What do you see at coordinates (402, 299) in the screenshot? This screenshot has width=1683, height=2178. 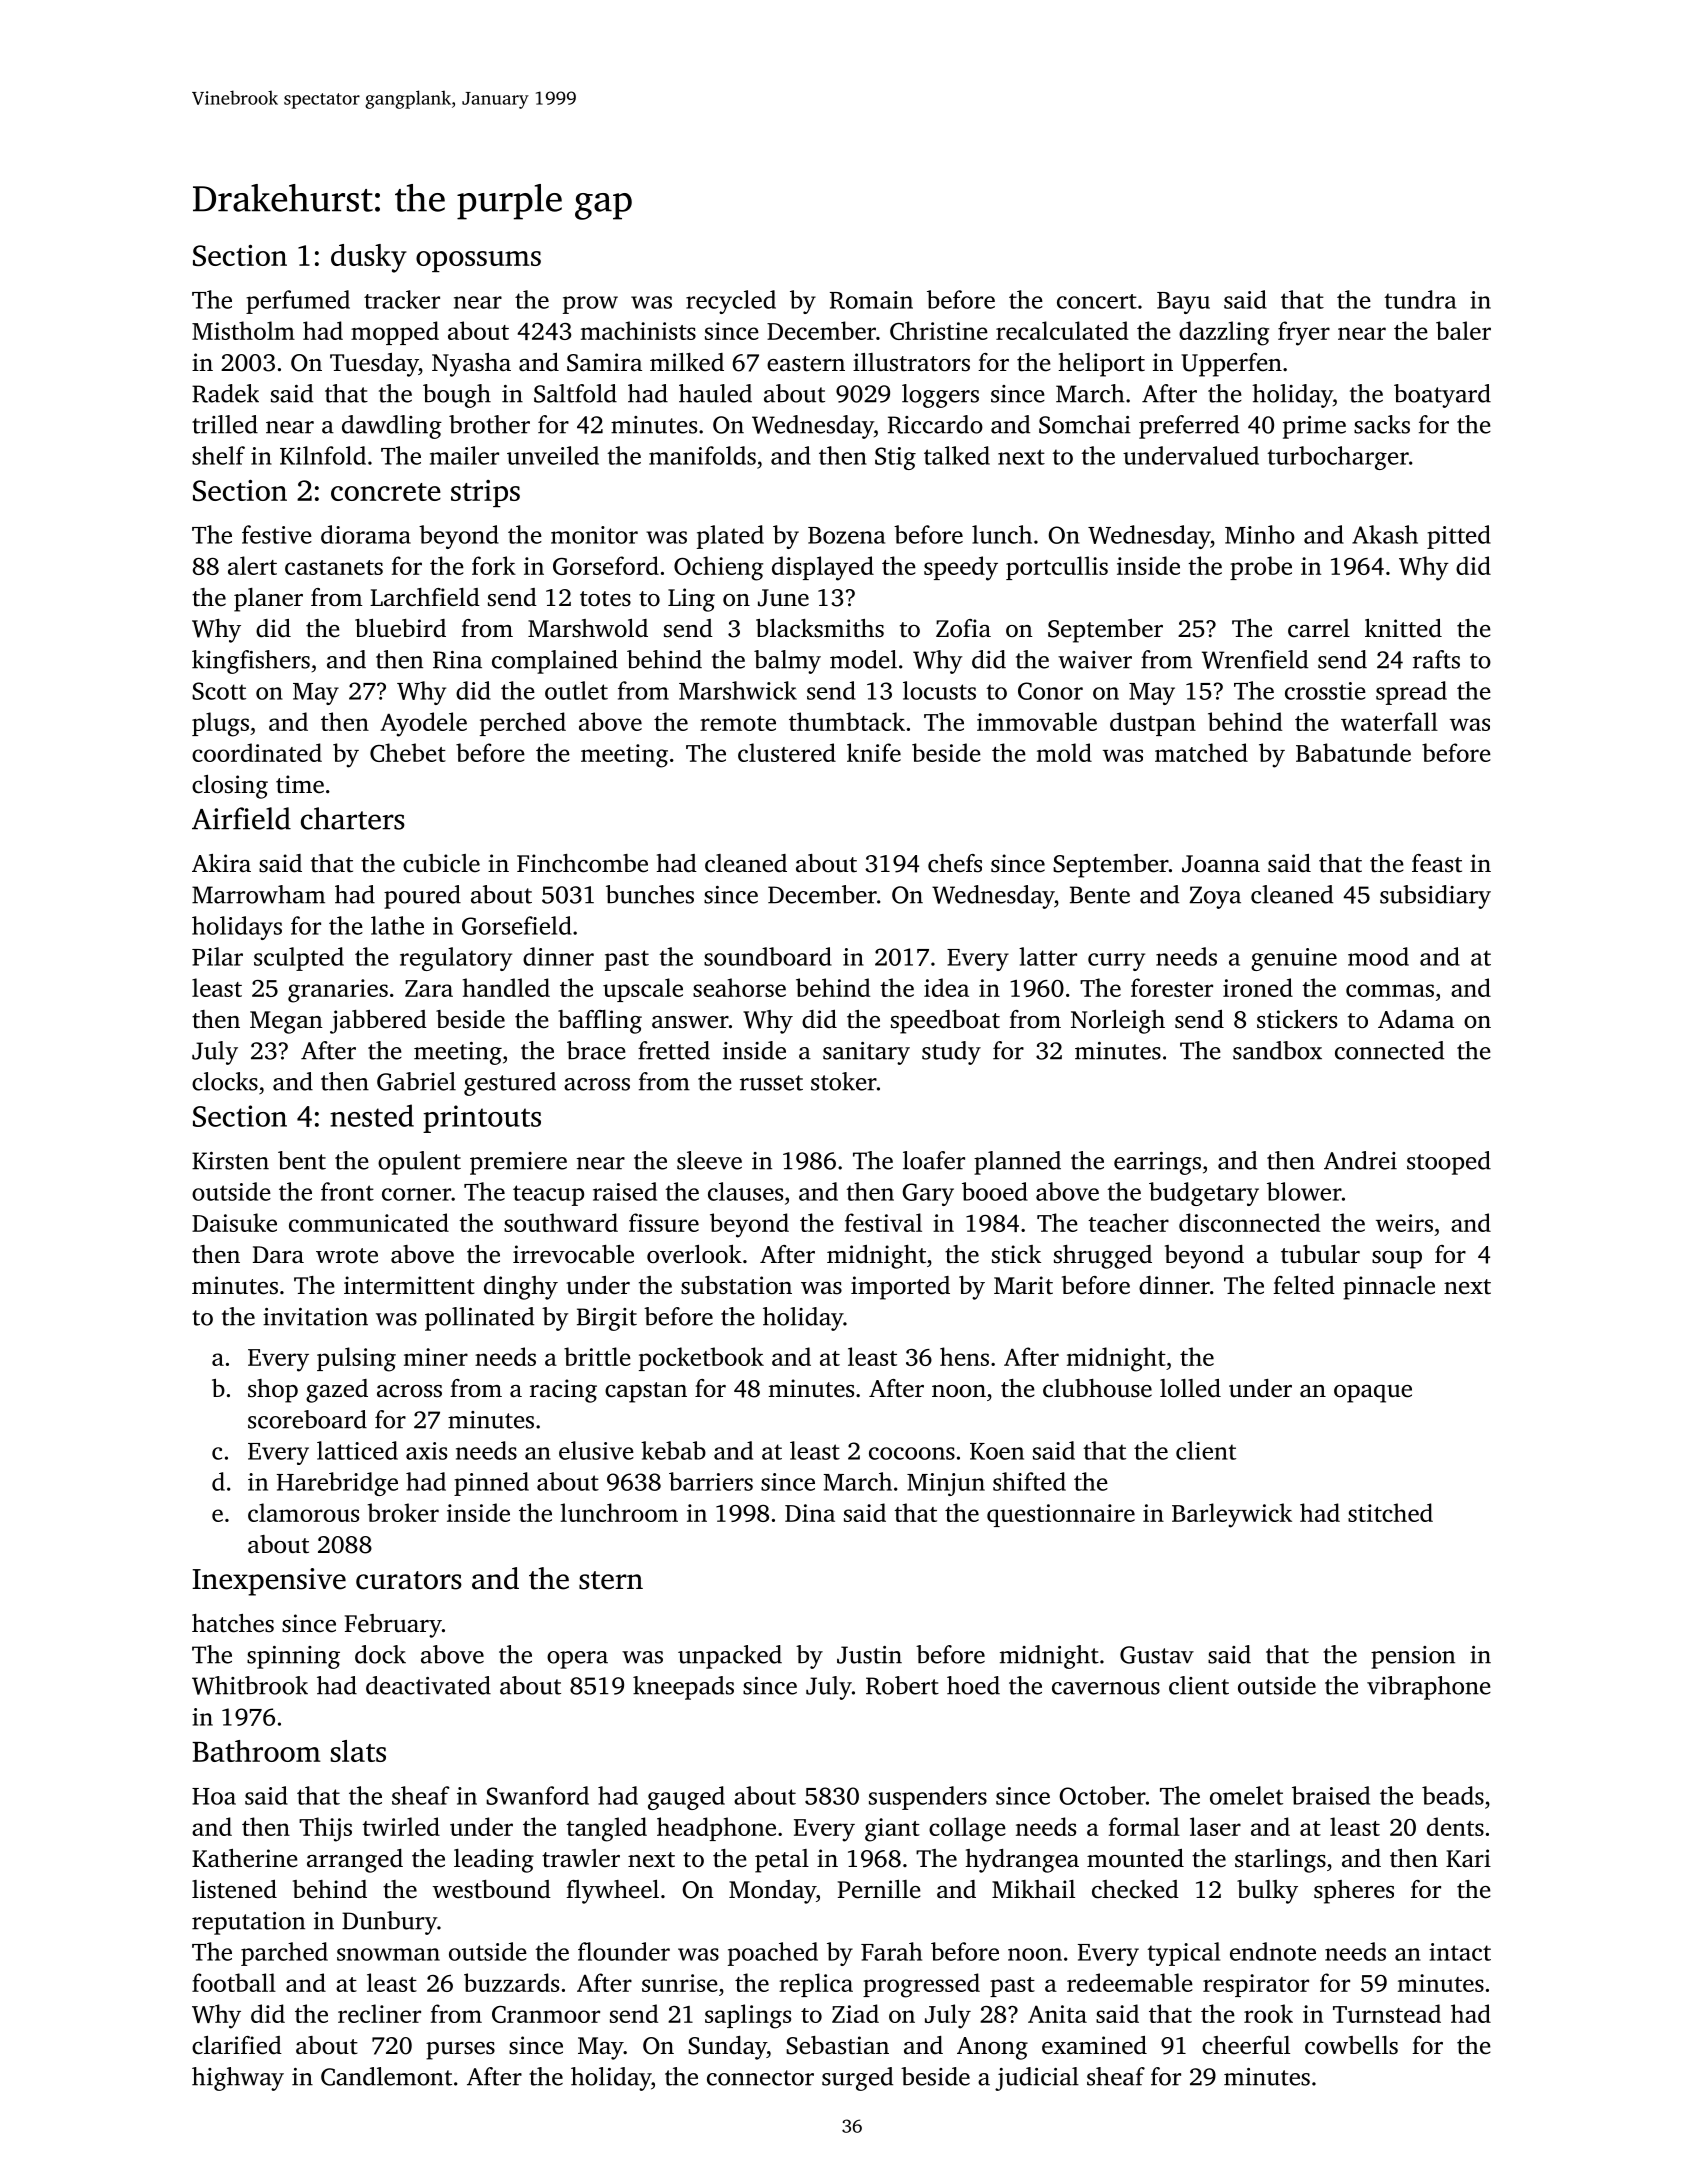 I see `tracker` at bounding box center [402, 299].
